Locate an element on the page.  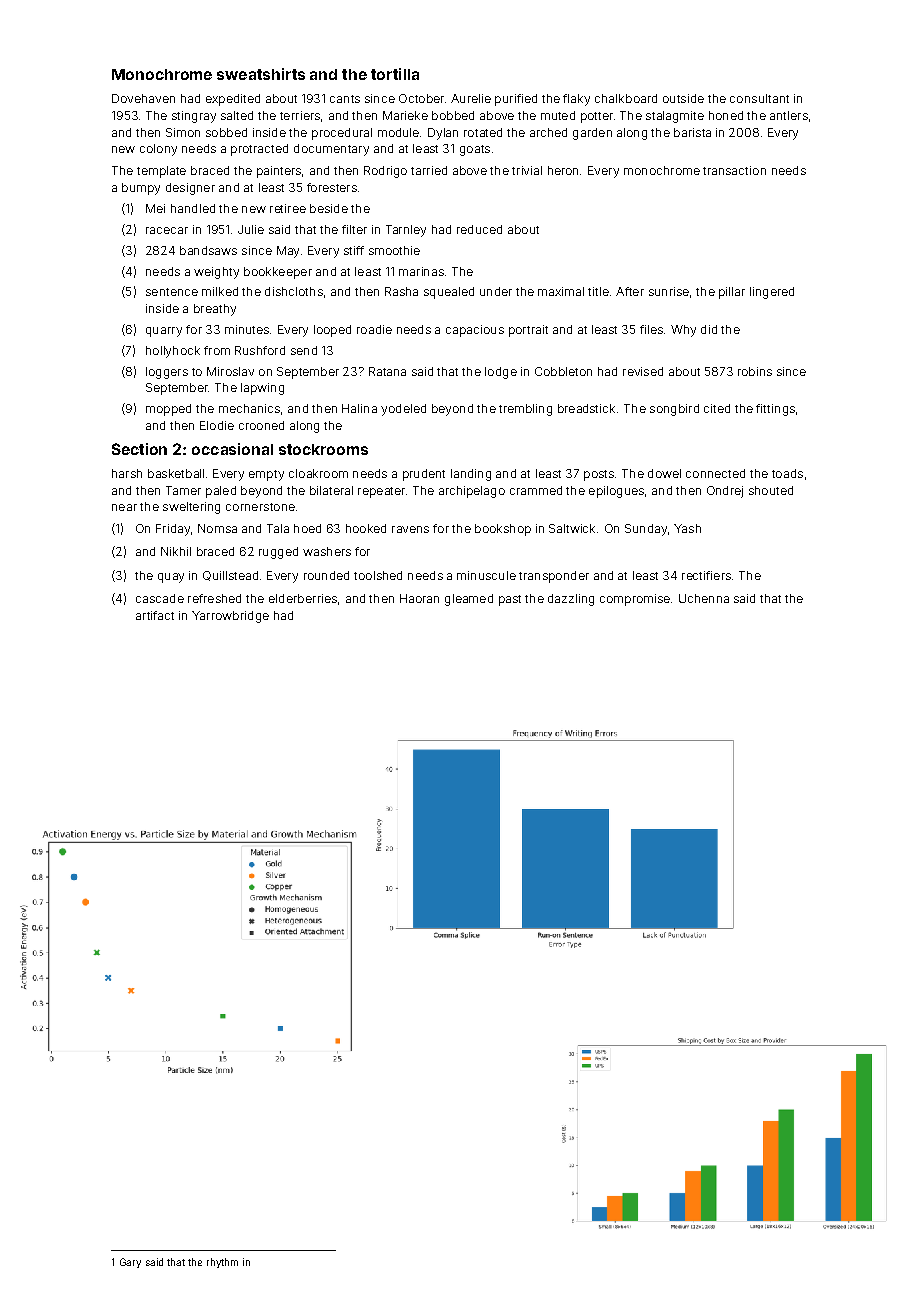
Haoran is located at coordinates (419, 598).
